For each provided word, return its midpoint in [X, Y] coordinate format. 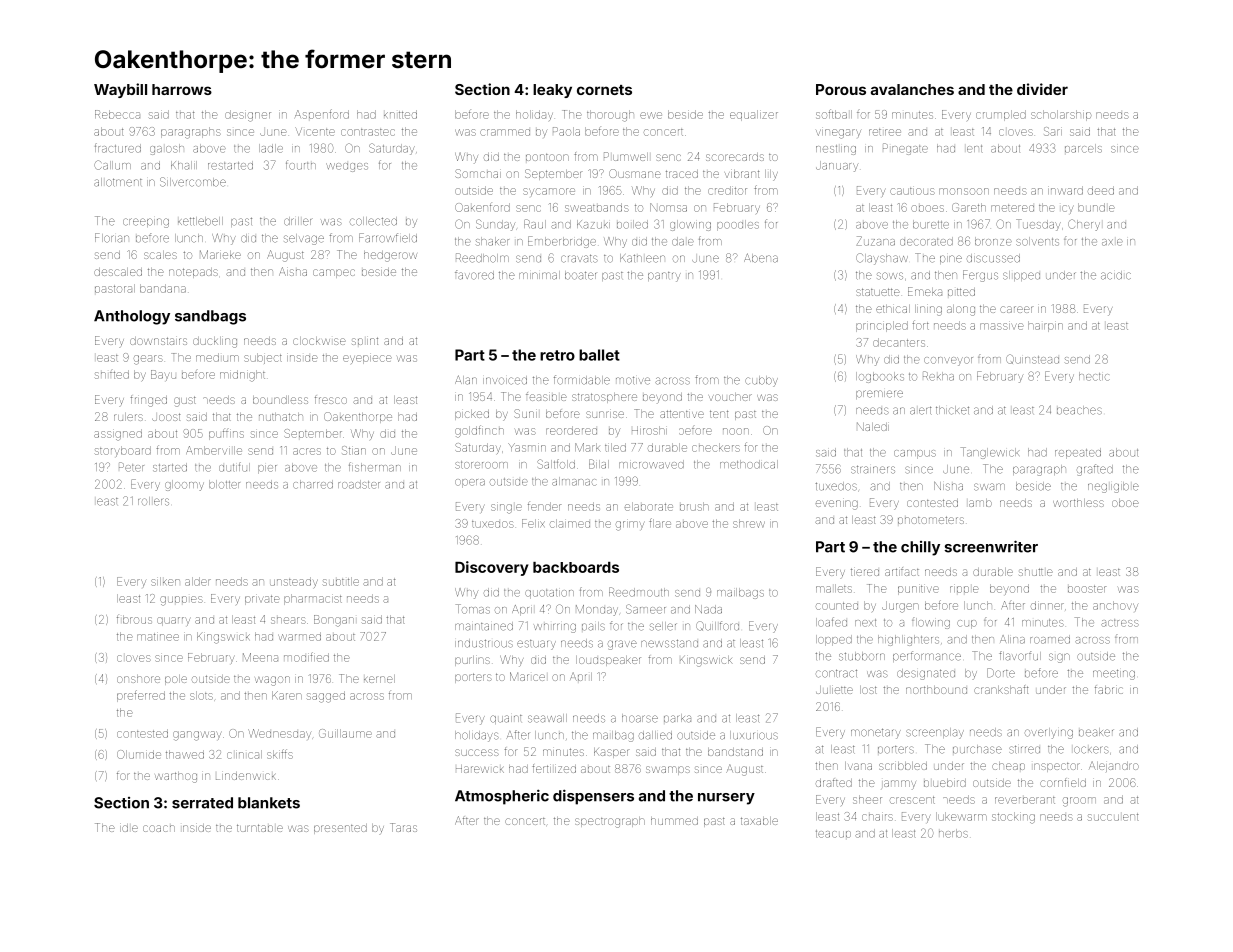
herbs [953, 833]
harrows [182, 89]
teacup [833, 834]
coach [159, 828]
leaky [552, 91]
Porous [841, 89]
